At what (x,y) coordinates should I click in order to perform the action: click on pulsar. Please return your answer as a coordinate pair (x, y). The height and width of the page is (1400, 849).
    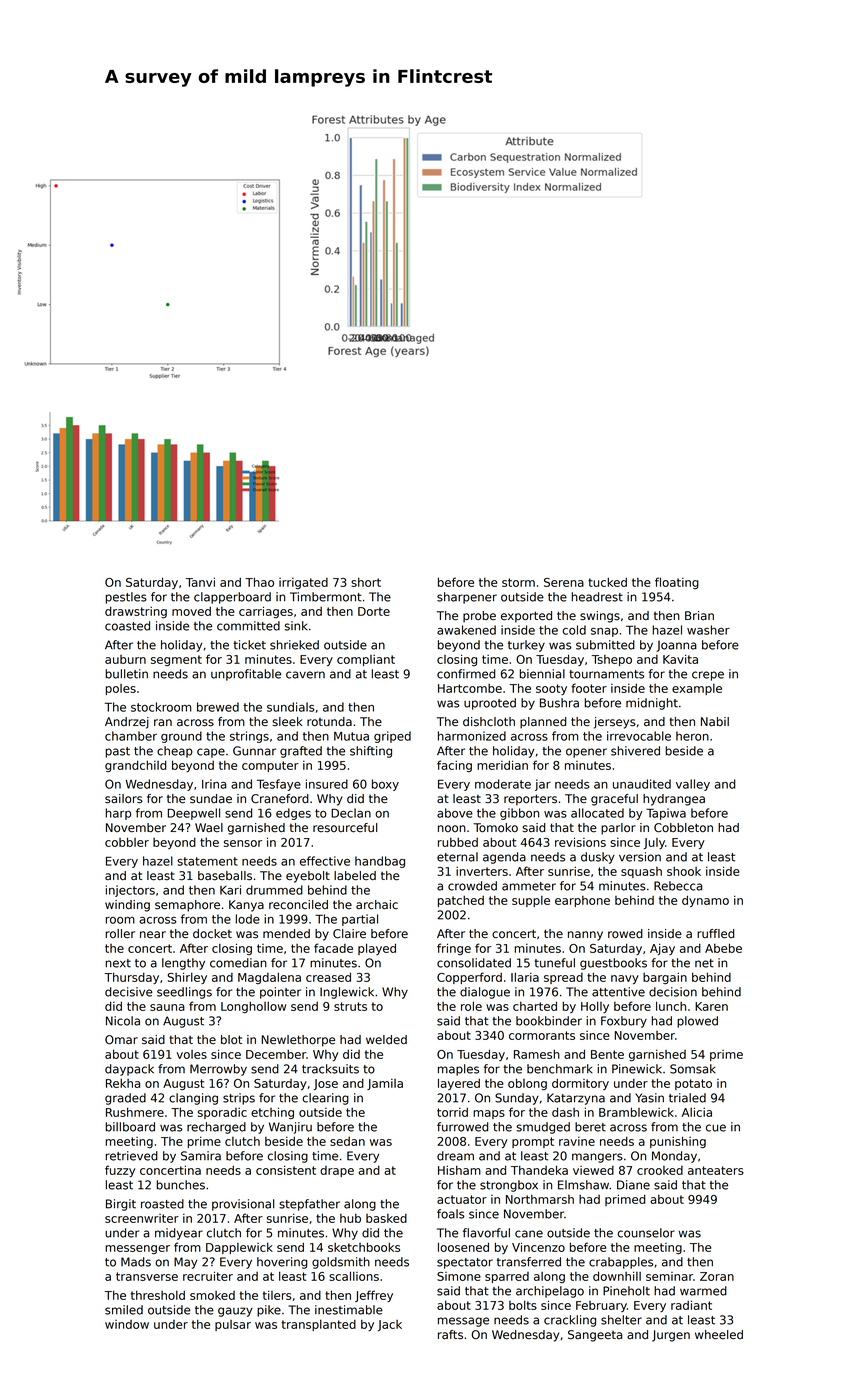
    Looking at the image, I should click on (233, 1325).
